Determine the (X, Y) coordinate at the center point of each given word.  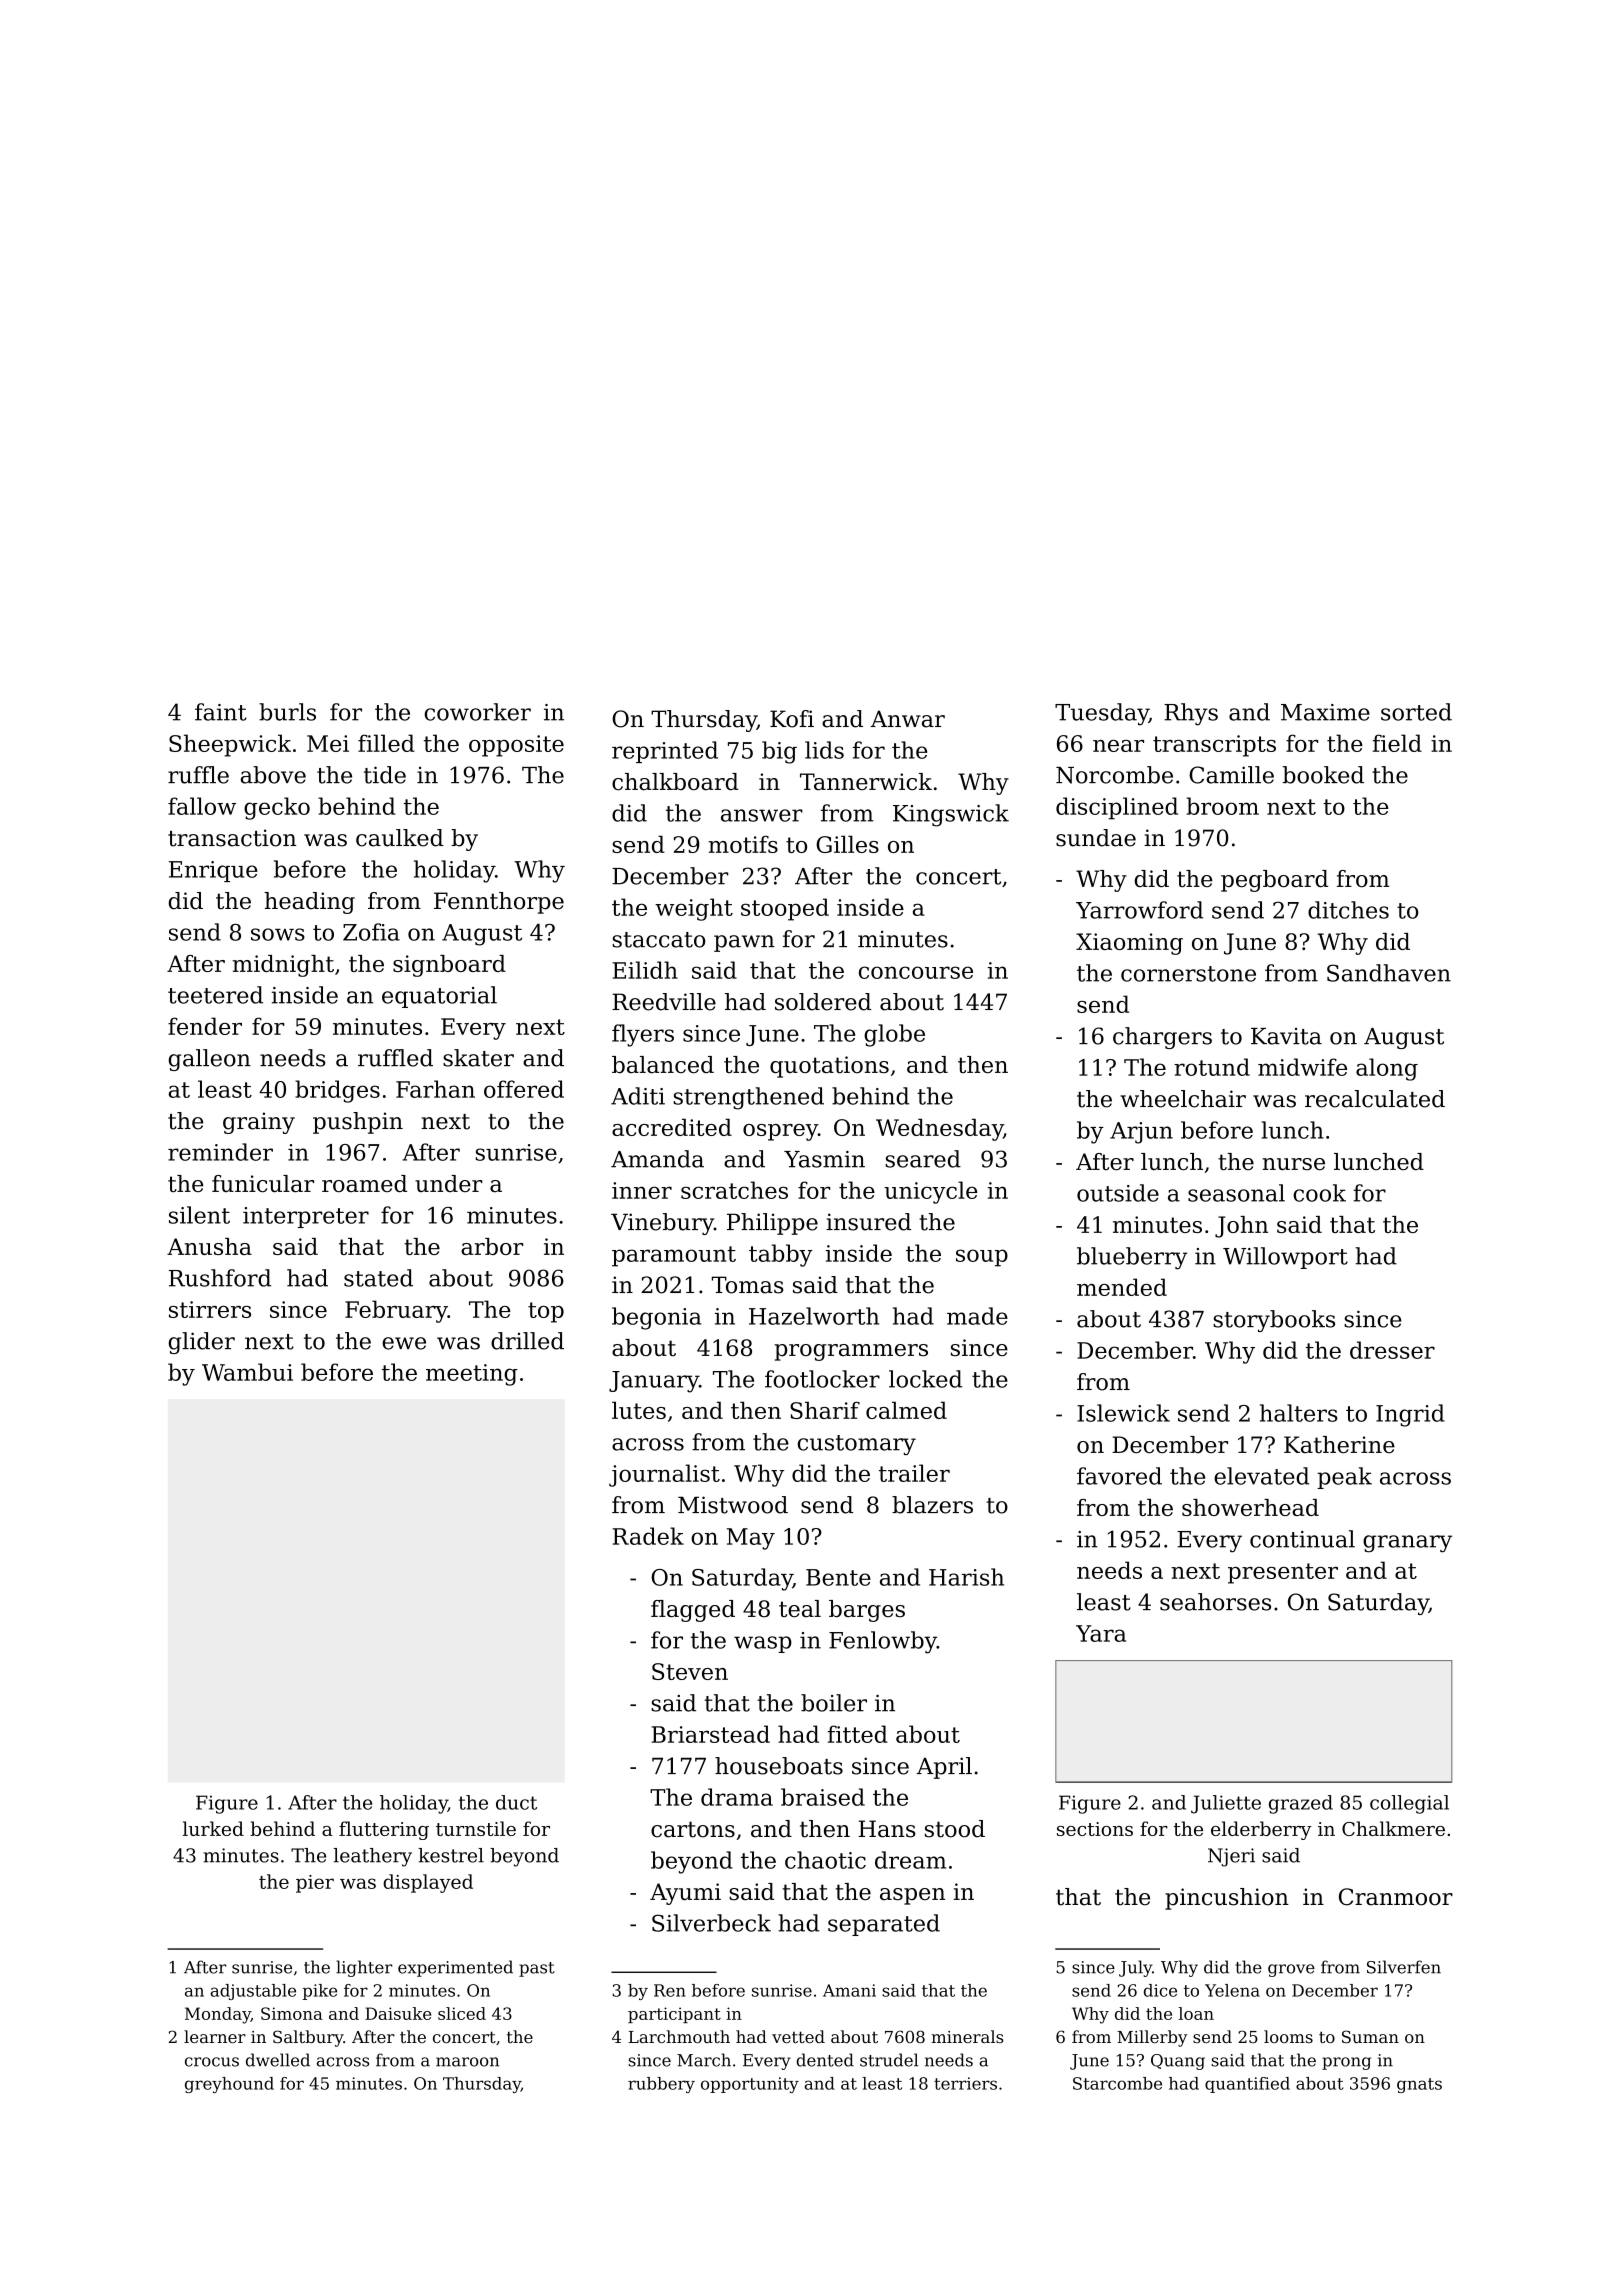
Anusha (209, 1246)
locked (925, 1379)
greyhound (229, 2085)
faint (221, 712)
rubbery (661, 2085)
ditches (1348, 910)
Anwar (907, 719)
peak (1344, 1478)
